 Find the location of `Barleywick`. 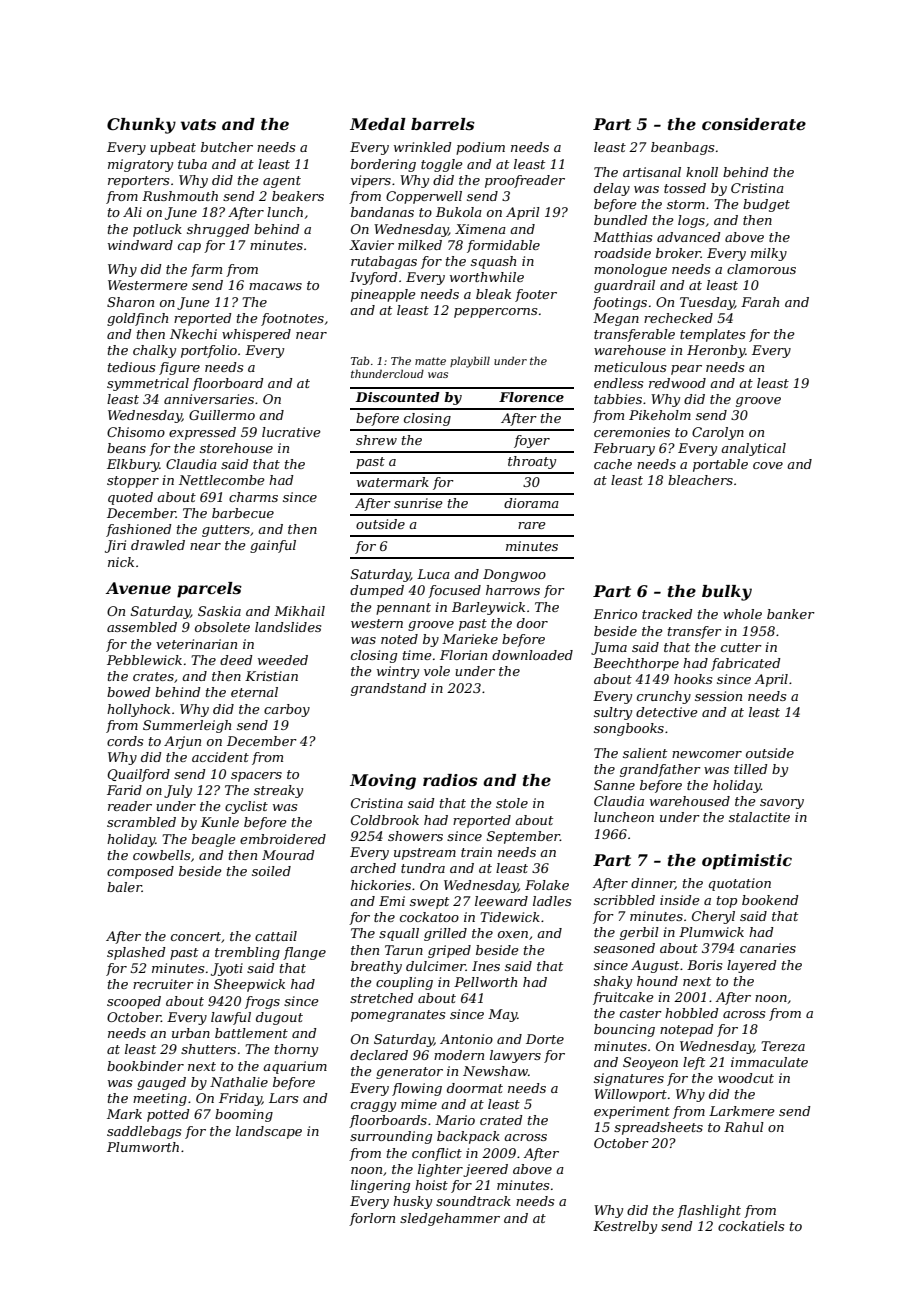

Barleywick is located at coordinates (488, 608).
